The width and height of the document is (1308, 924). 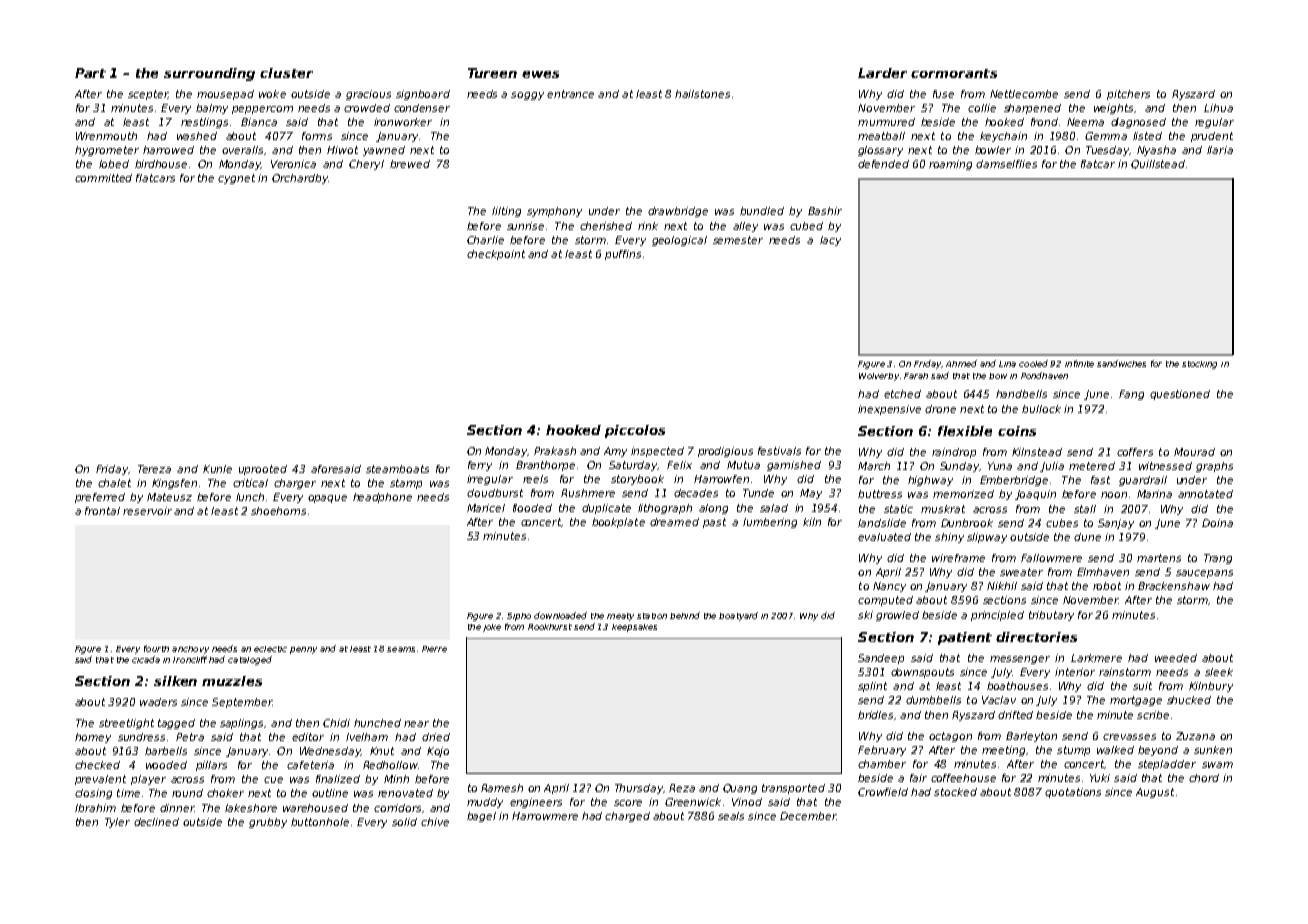 I want to click on shucked, so click(x=1189, y=700).
